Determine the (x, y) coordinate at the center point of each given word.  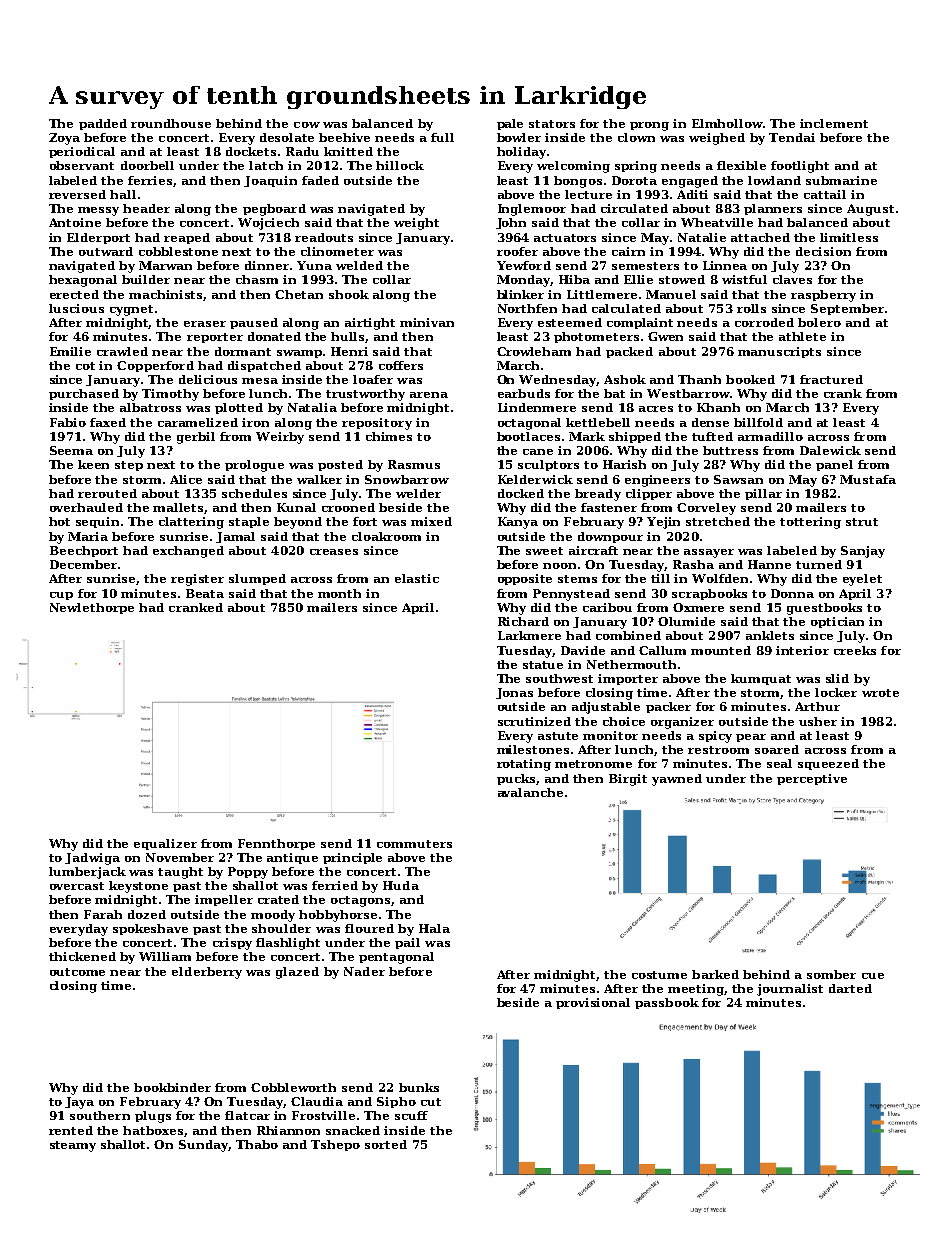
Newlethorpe (92, 608)
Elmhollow (727, 123)
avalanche (530, 792)
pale (510, 124)
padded (103, 124)
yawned (677, 780)
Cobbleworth (293, 1087)
